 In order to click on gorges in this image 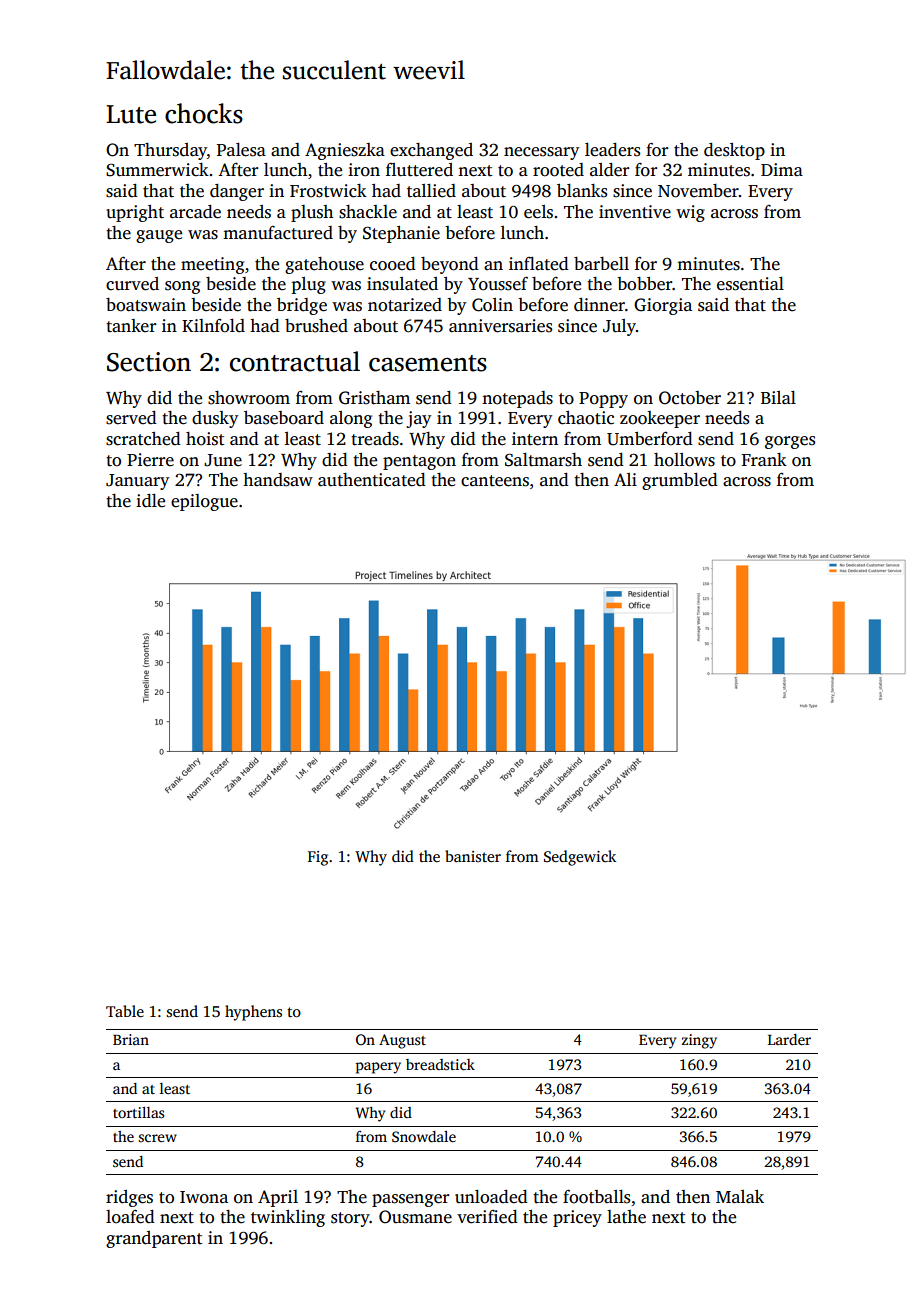, I will do `click(790, 442)`.
